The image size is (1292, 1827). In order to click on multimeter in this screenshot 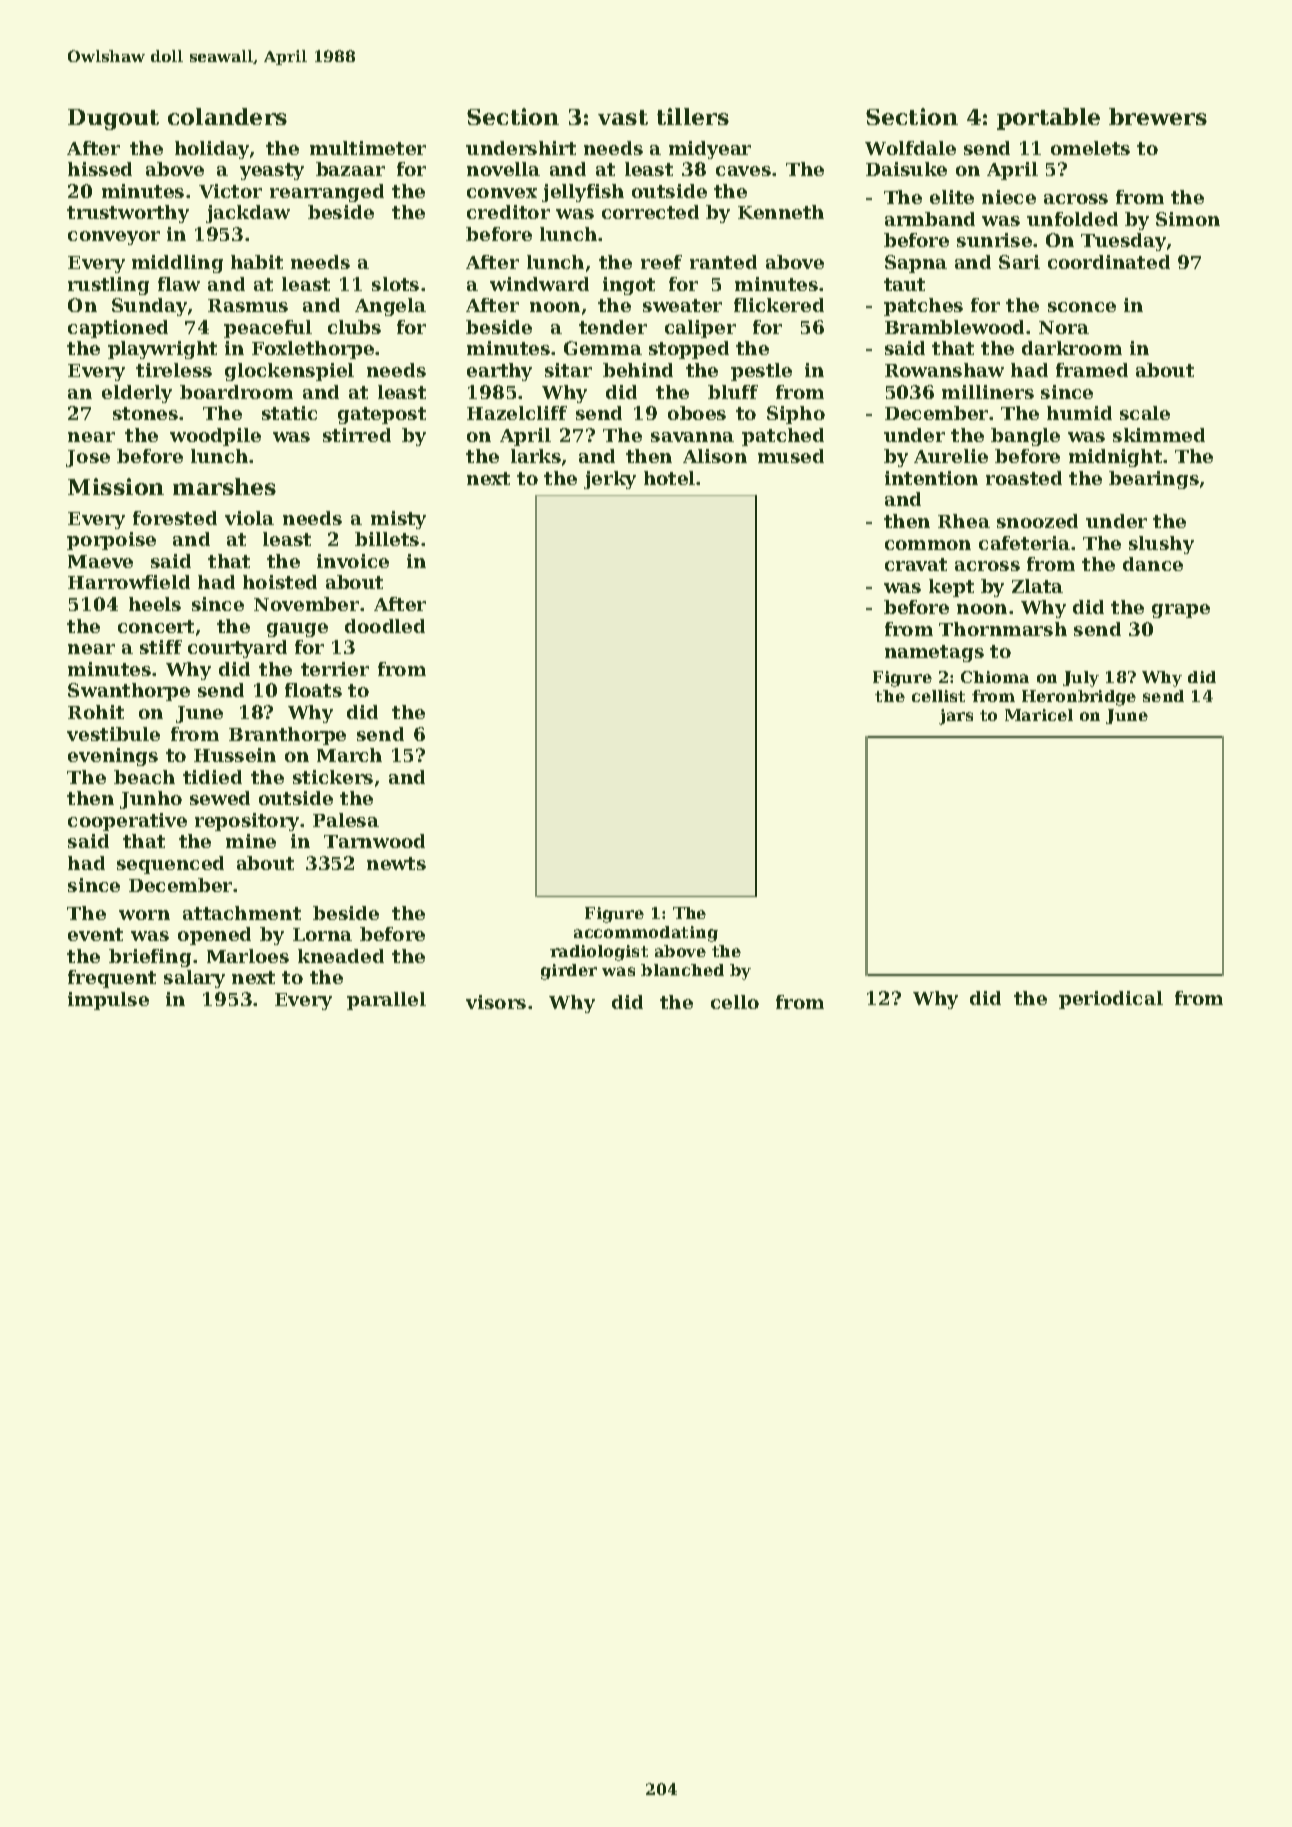, I will do `click(368, 148)`.
